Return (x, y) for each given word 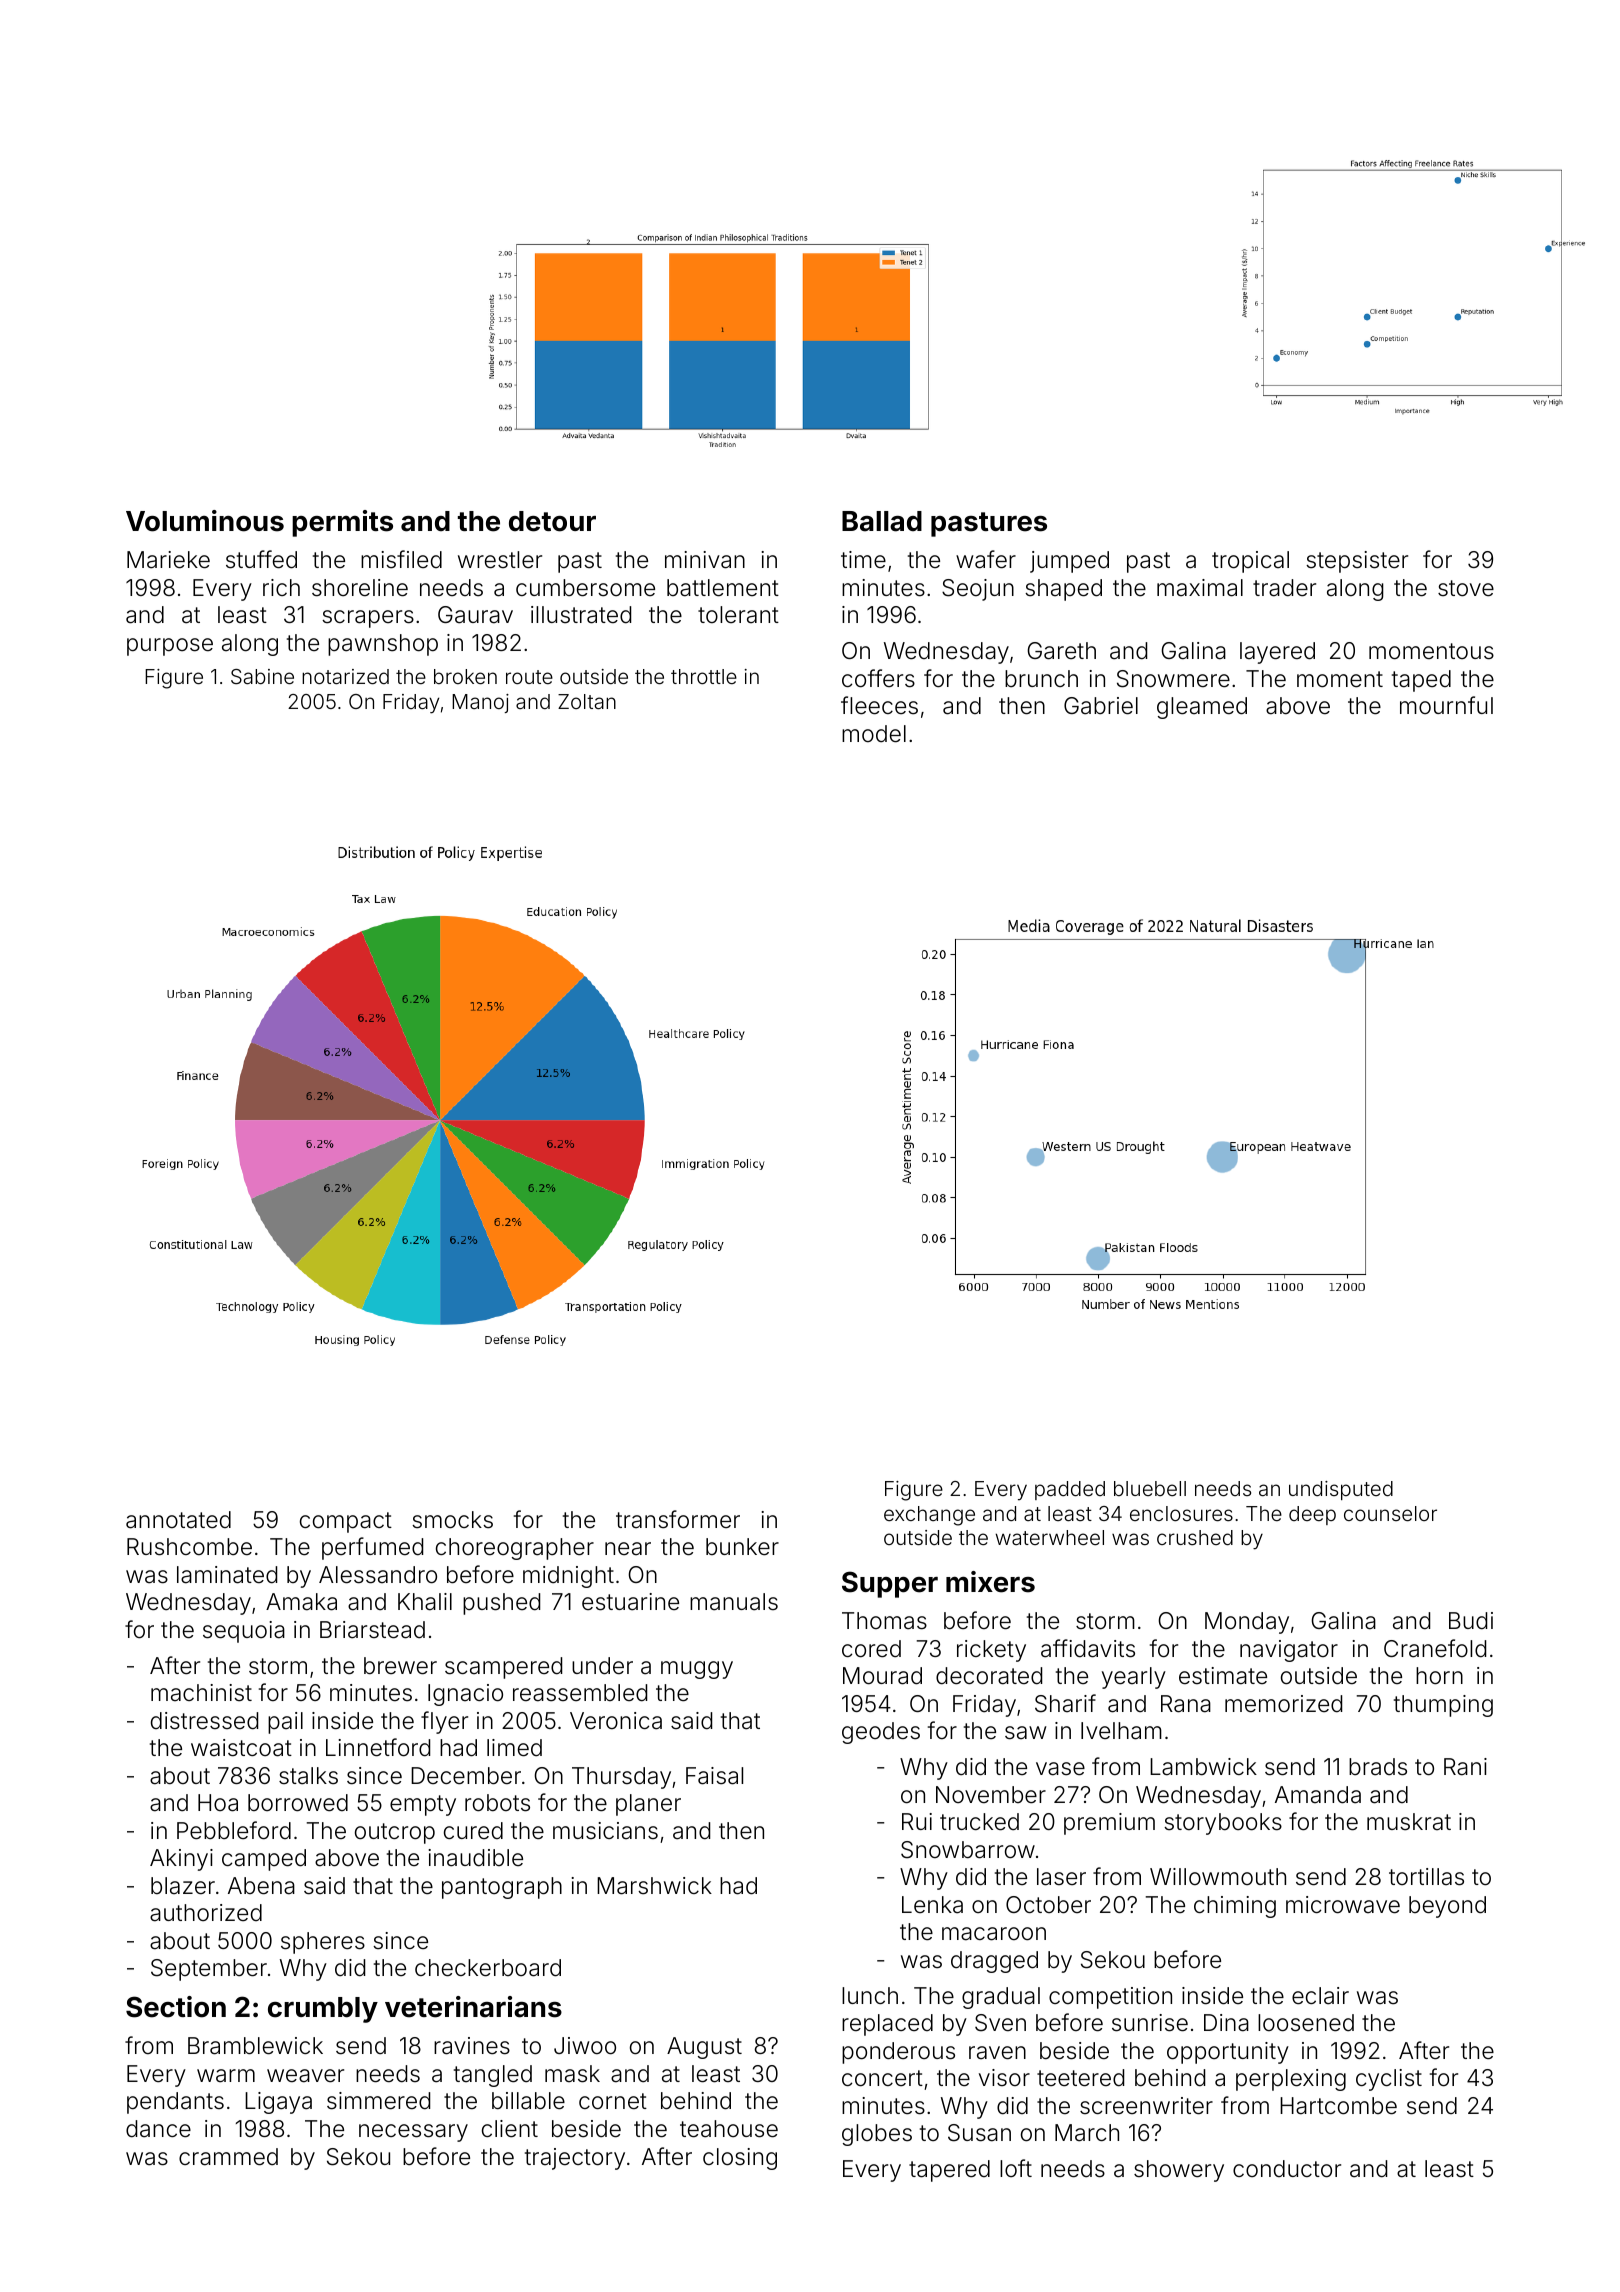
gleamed (1202, 708)
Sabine (262, 676)
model (874, 734)
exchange (929, 1516)
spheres (323, 1943)
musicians (605, 1831)
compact (346, 1522)
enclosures (1181, 1513)
